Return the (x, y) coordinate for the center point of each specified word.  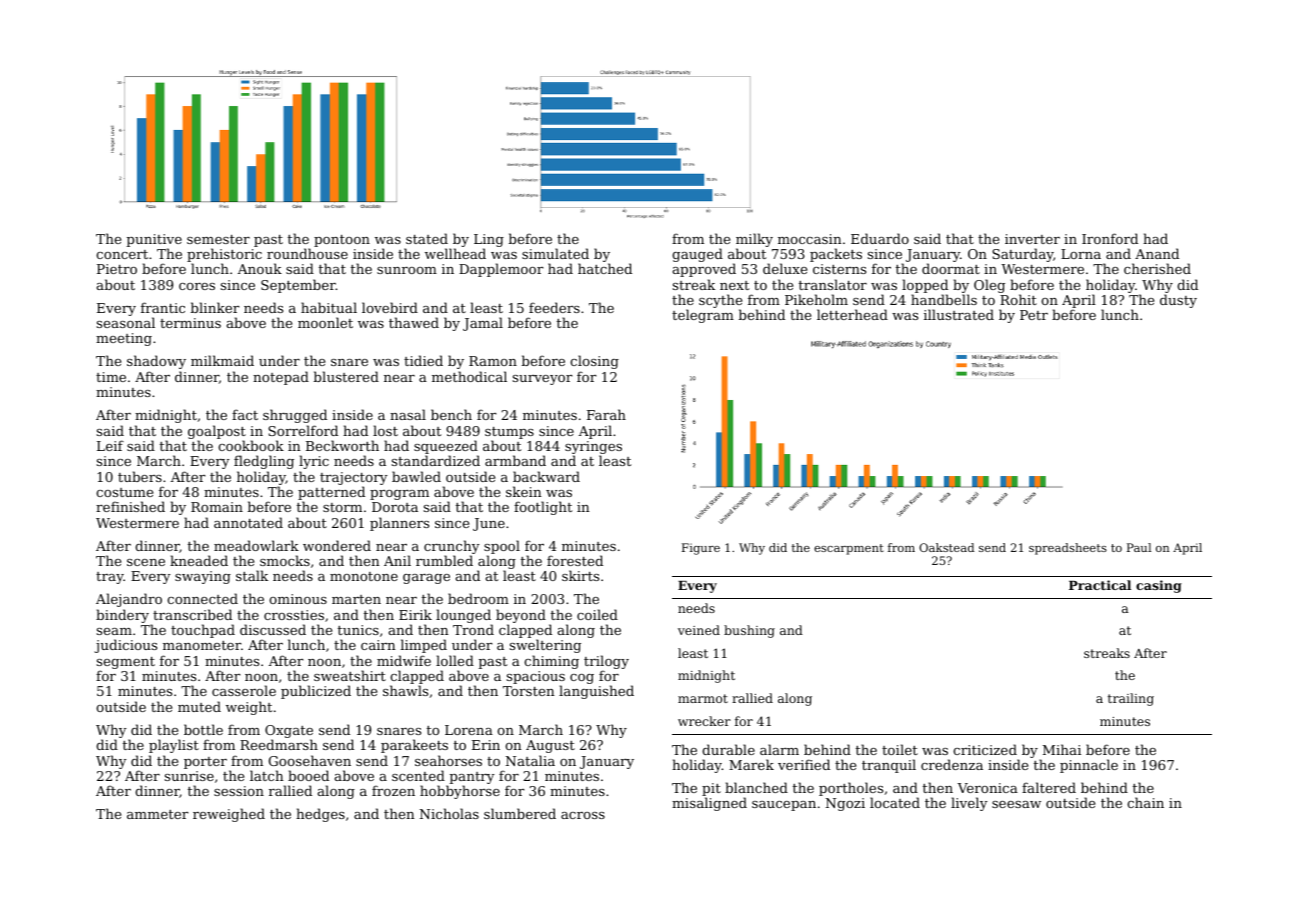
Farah (606, 414)
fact (245, 414)
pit (711, 789)
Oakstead (946, 547)
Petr (1034, 315)
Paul (1139, 547)
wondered (337, 545)
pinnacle (1089, 766)
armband (515, 460)
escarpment (849, 549)
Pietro (117, 269)
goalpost (217, 432)
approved (704, 270)
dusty (1178, 301)
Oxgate (289, 731)
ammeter (158, 814)
